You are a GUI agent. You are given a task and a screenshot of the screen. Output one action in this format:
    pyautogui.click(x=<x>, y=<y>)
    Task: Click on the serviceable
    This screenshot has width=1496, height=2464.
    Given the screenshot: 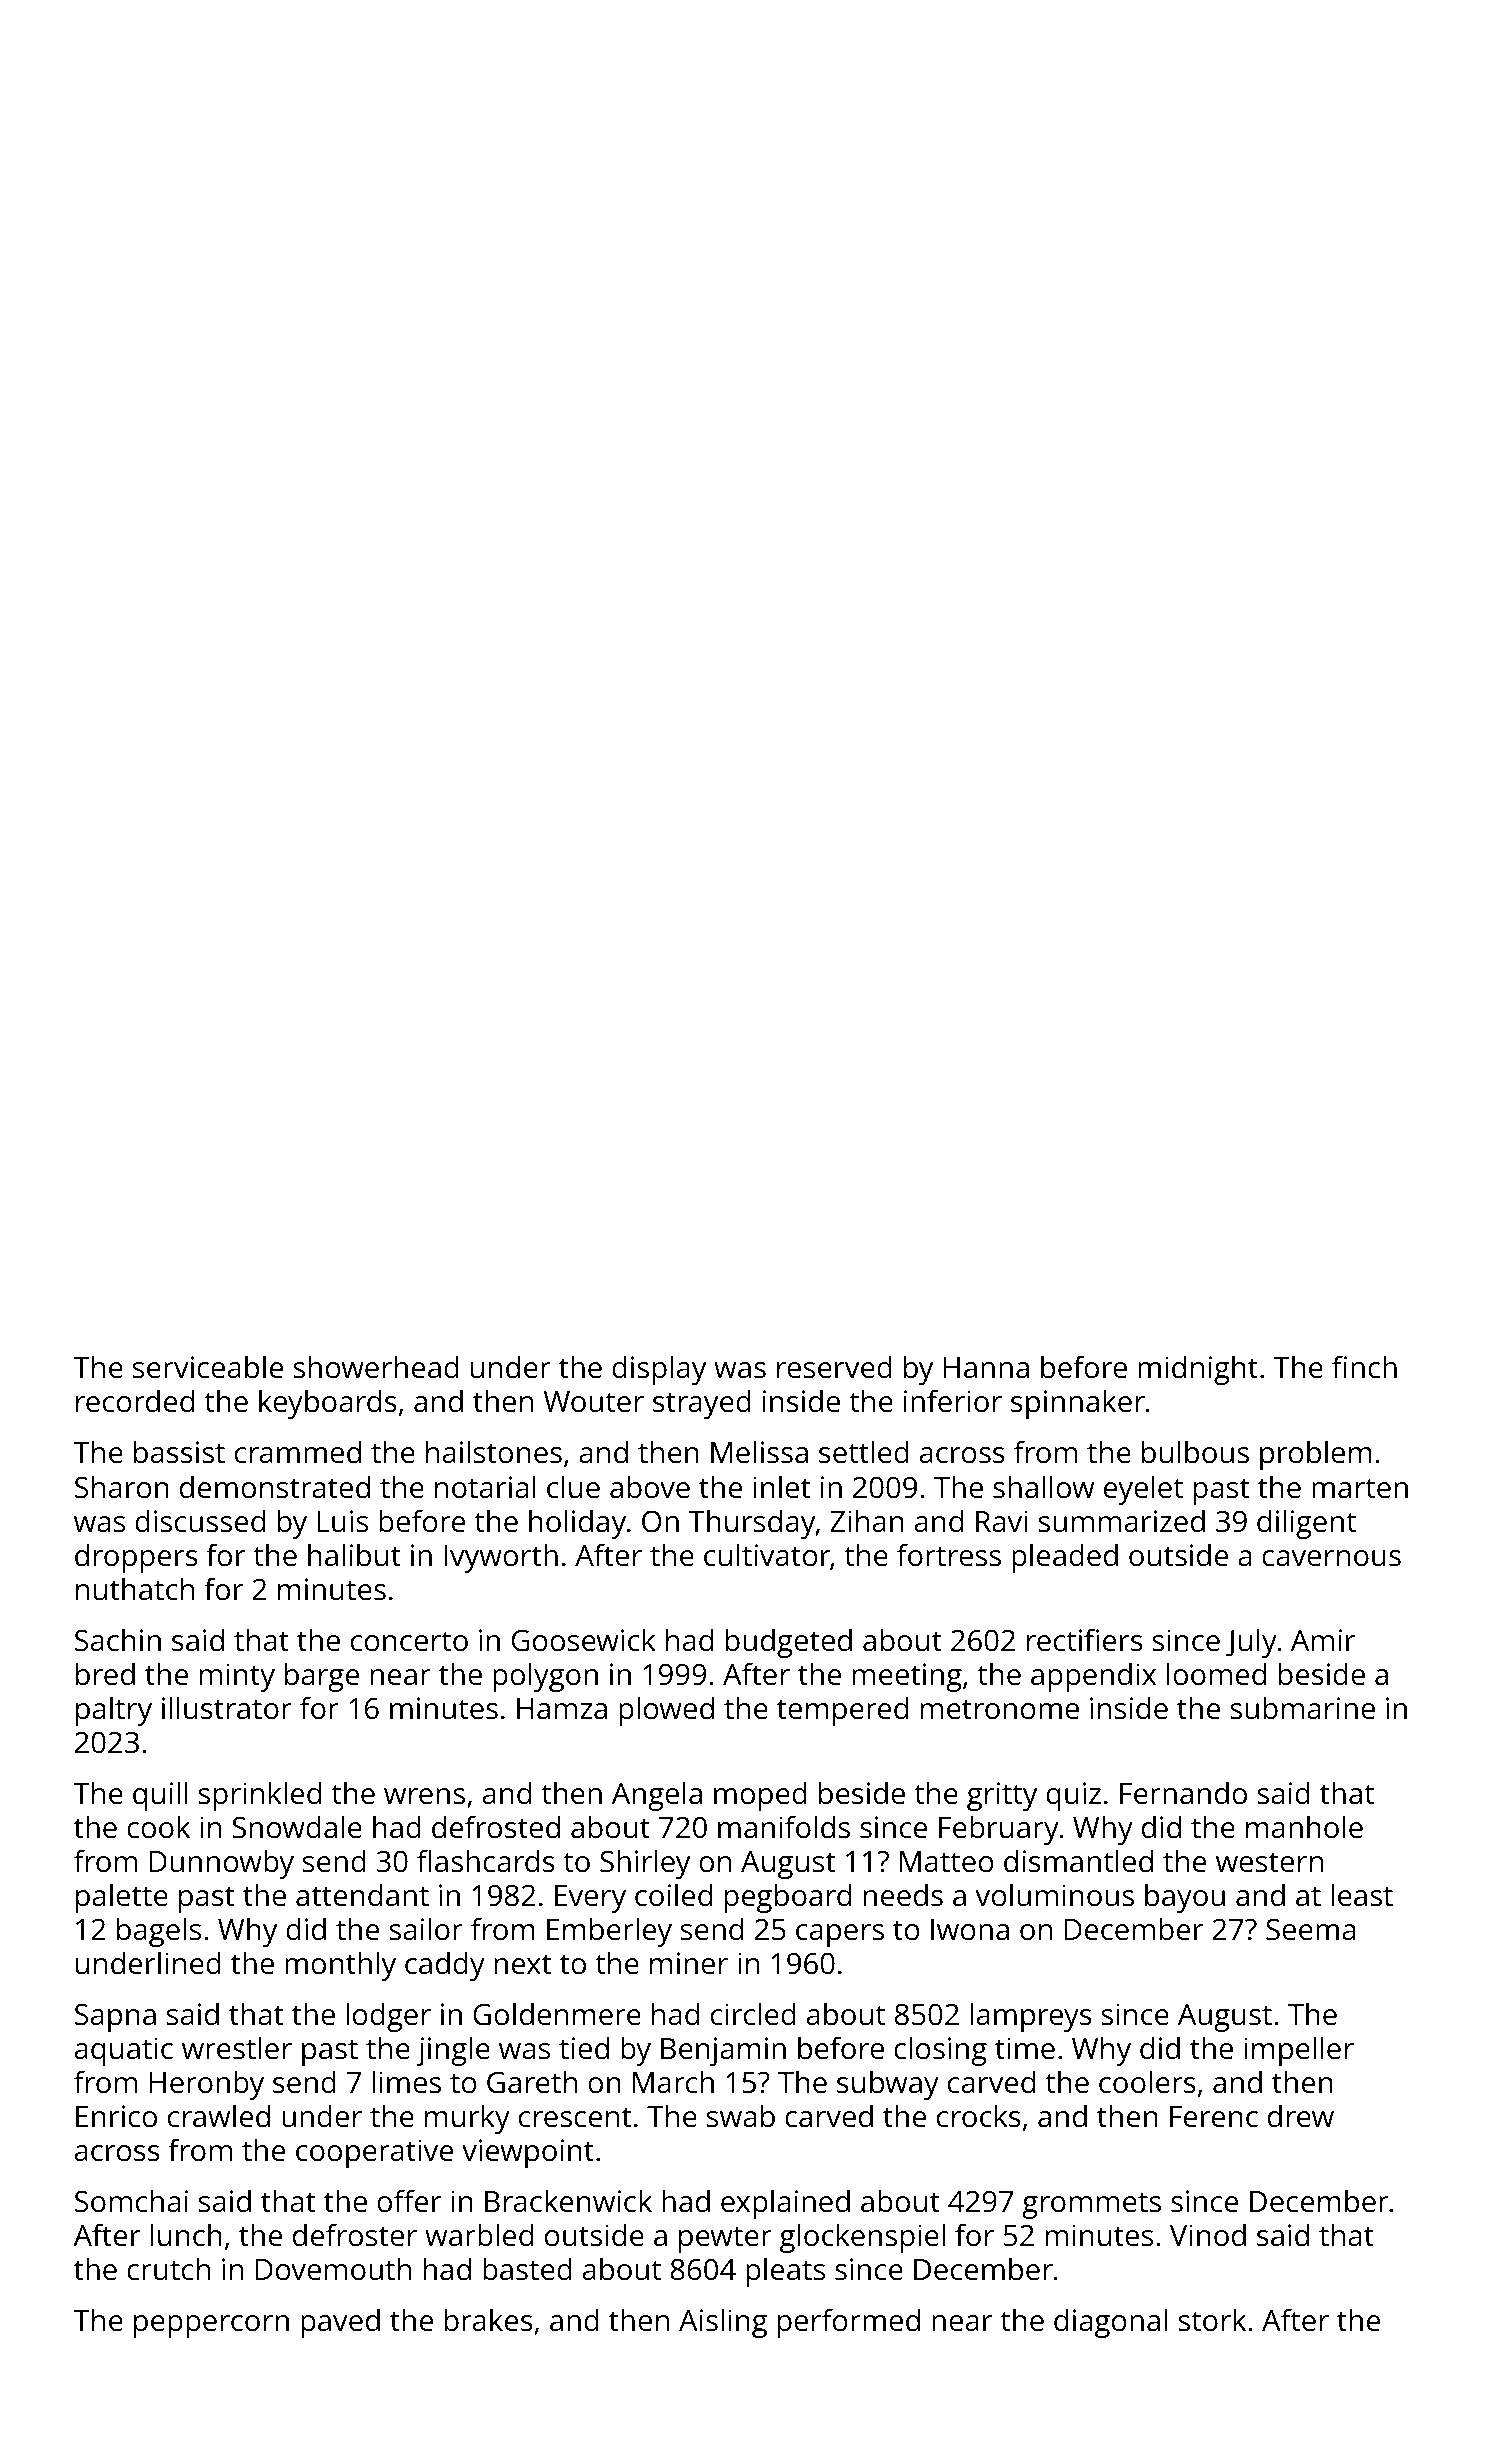 What is the action you would take?
    pyautogui.click(x=208, y=1367)
